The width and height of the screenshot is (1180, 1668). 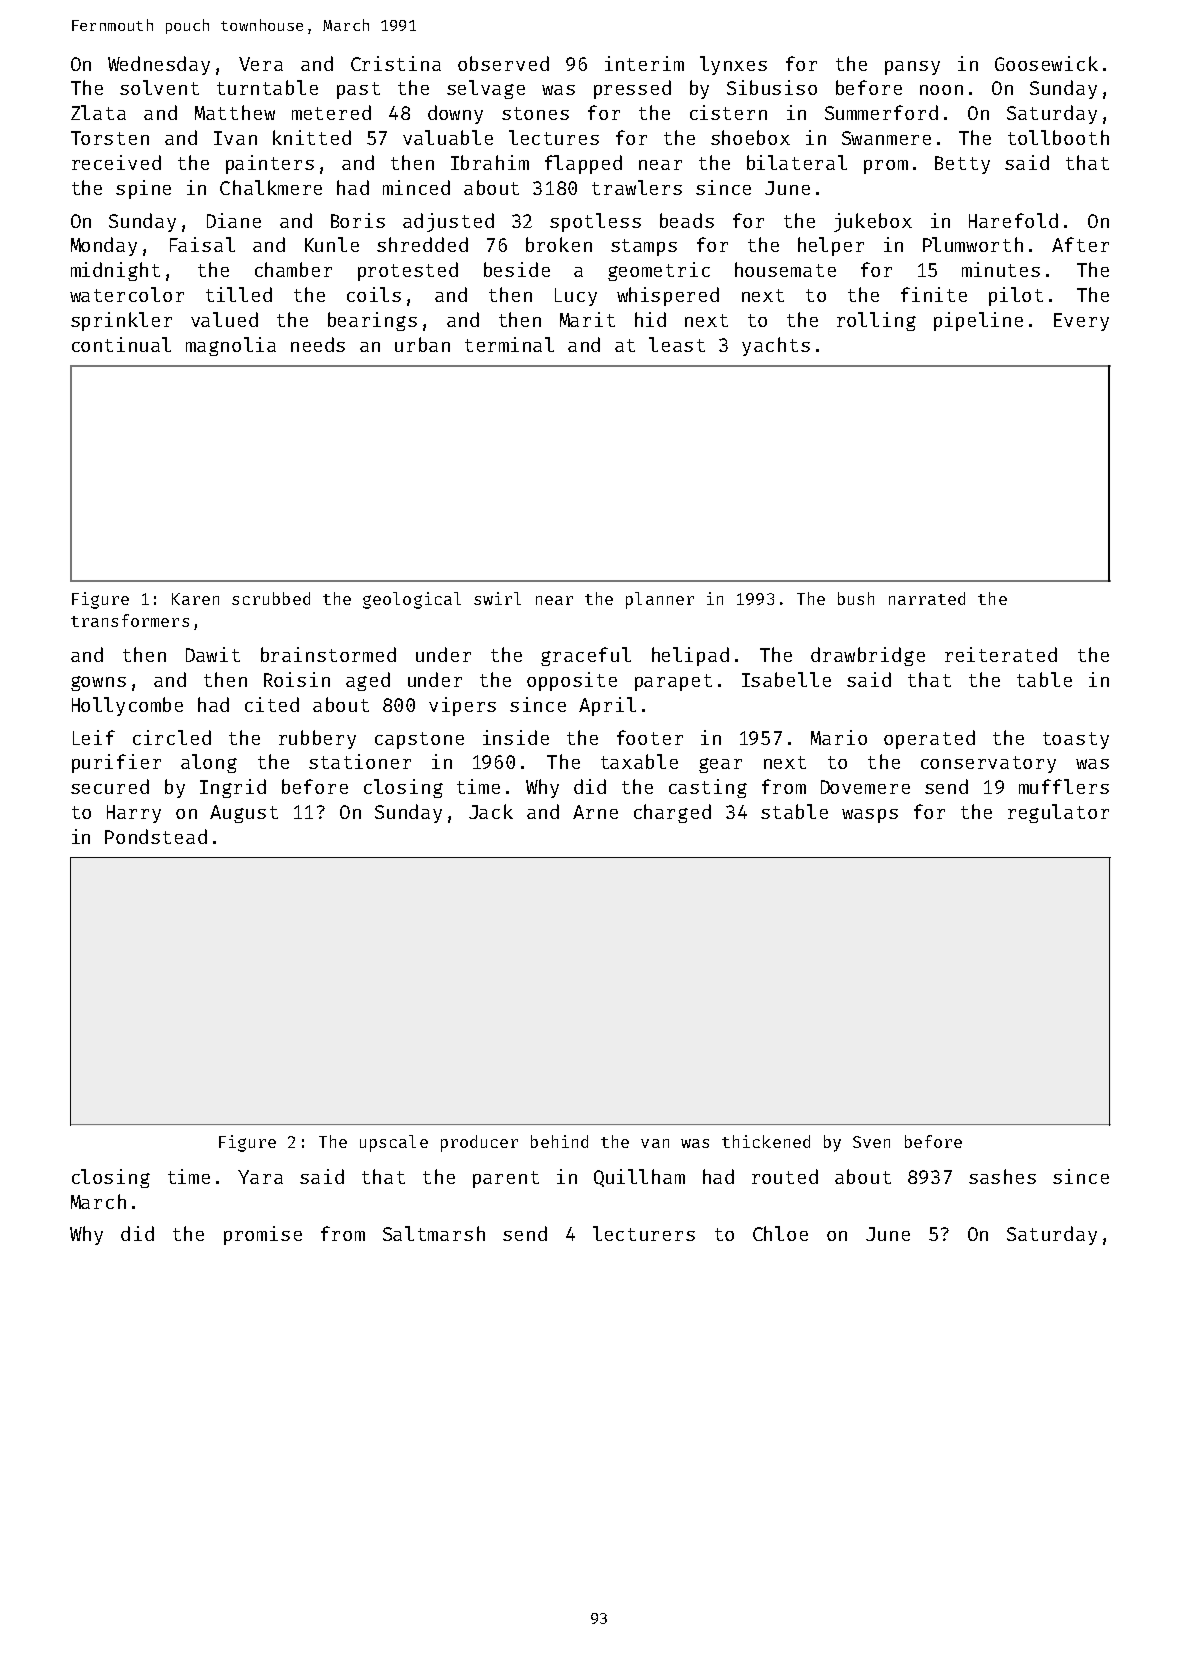 What do you see at coordinates (644, 1233) in the screenshot?
I see `lecturers` at bounding box center [644, 1233].
